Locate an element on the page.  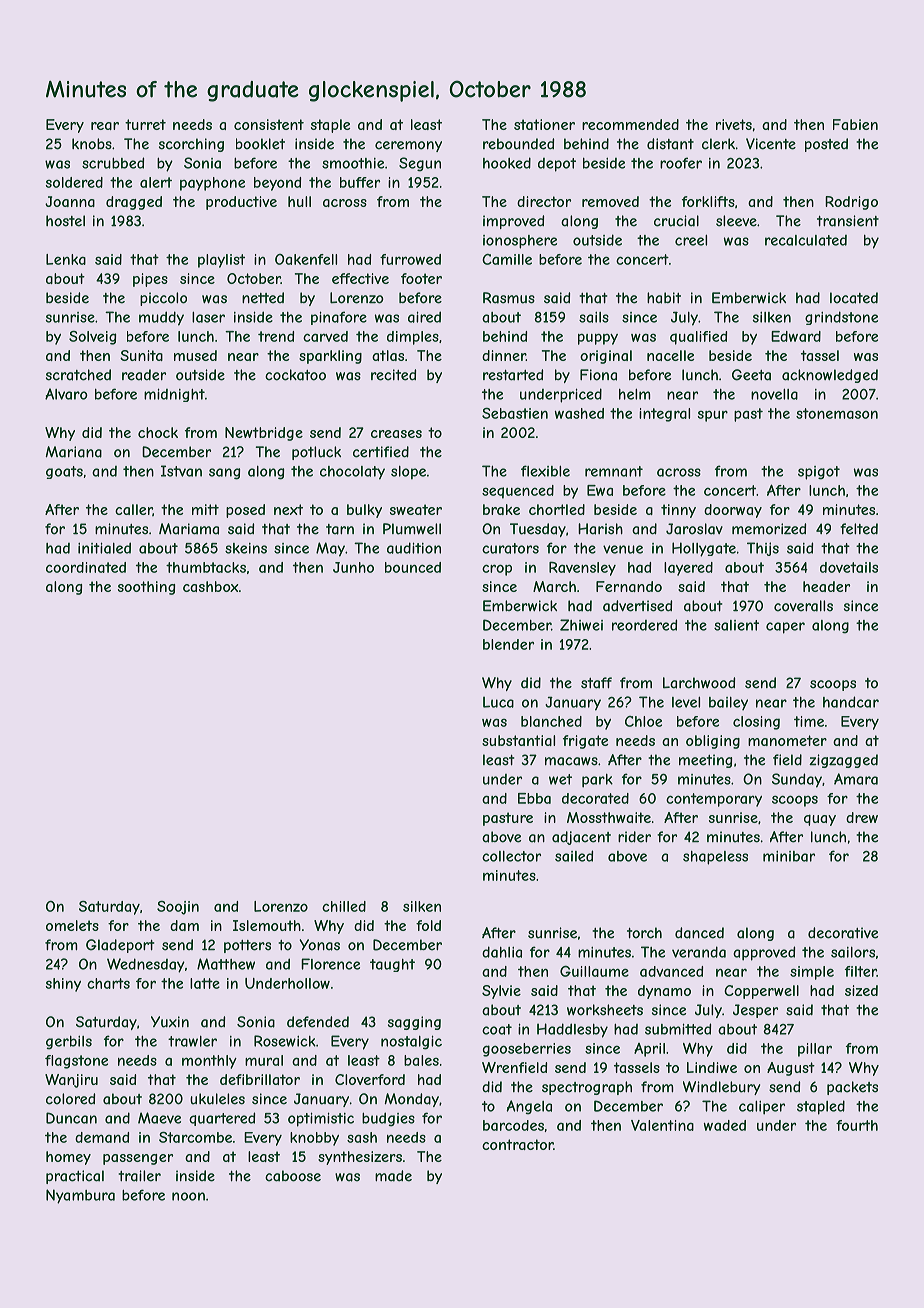
Lenka is located at coordinates (66, 259).
